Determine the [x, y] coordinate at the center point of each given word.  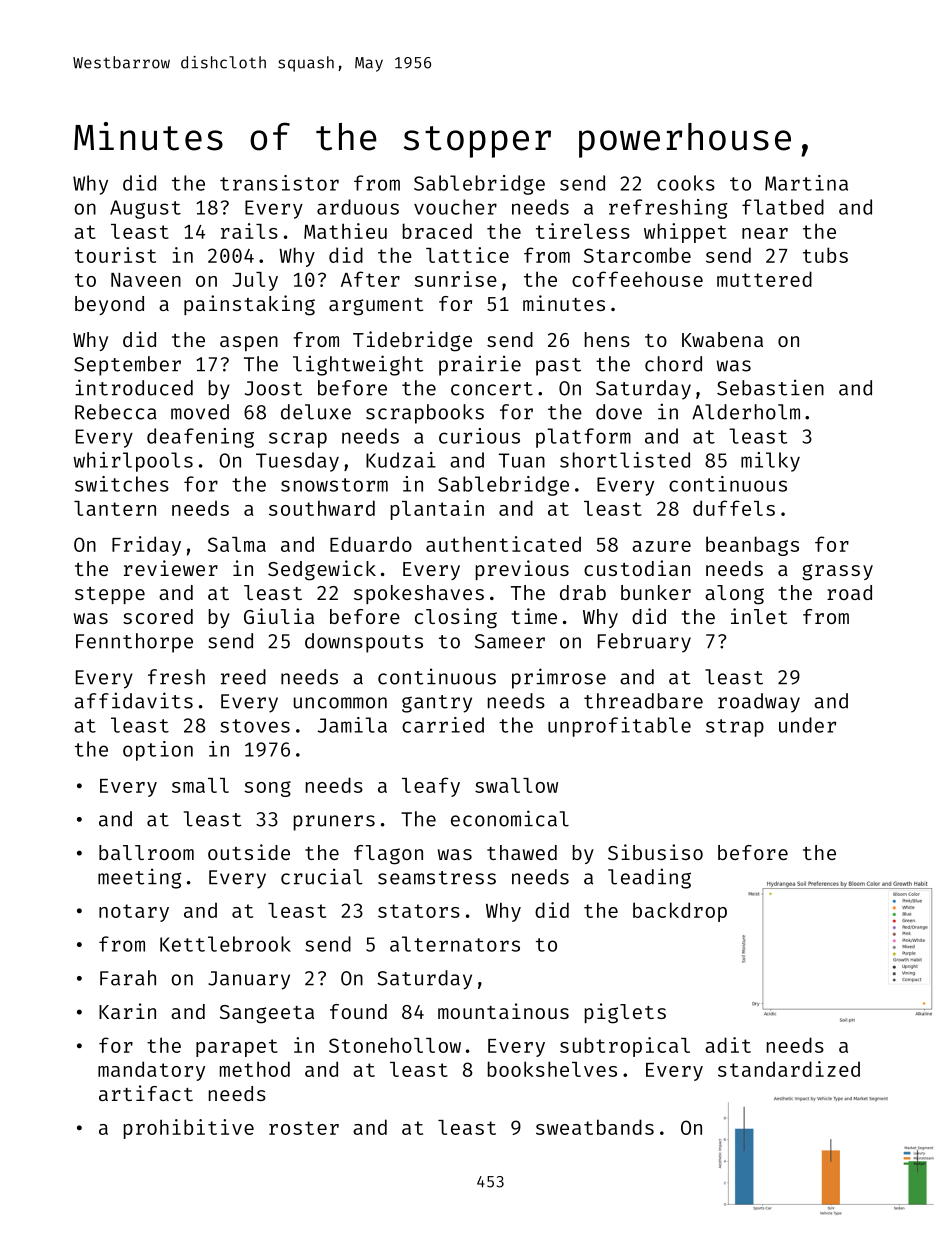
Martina [806, 183]
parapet [237, 1048]
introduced [134, 387]
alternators [455, 944]
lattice [467, 255]
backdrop [680, 912]
